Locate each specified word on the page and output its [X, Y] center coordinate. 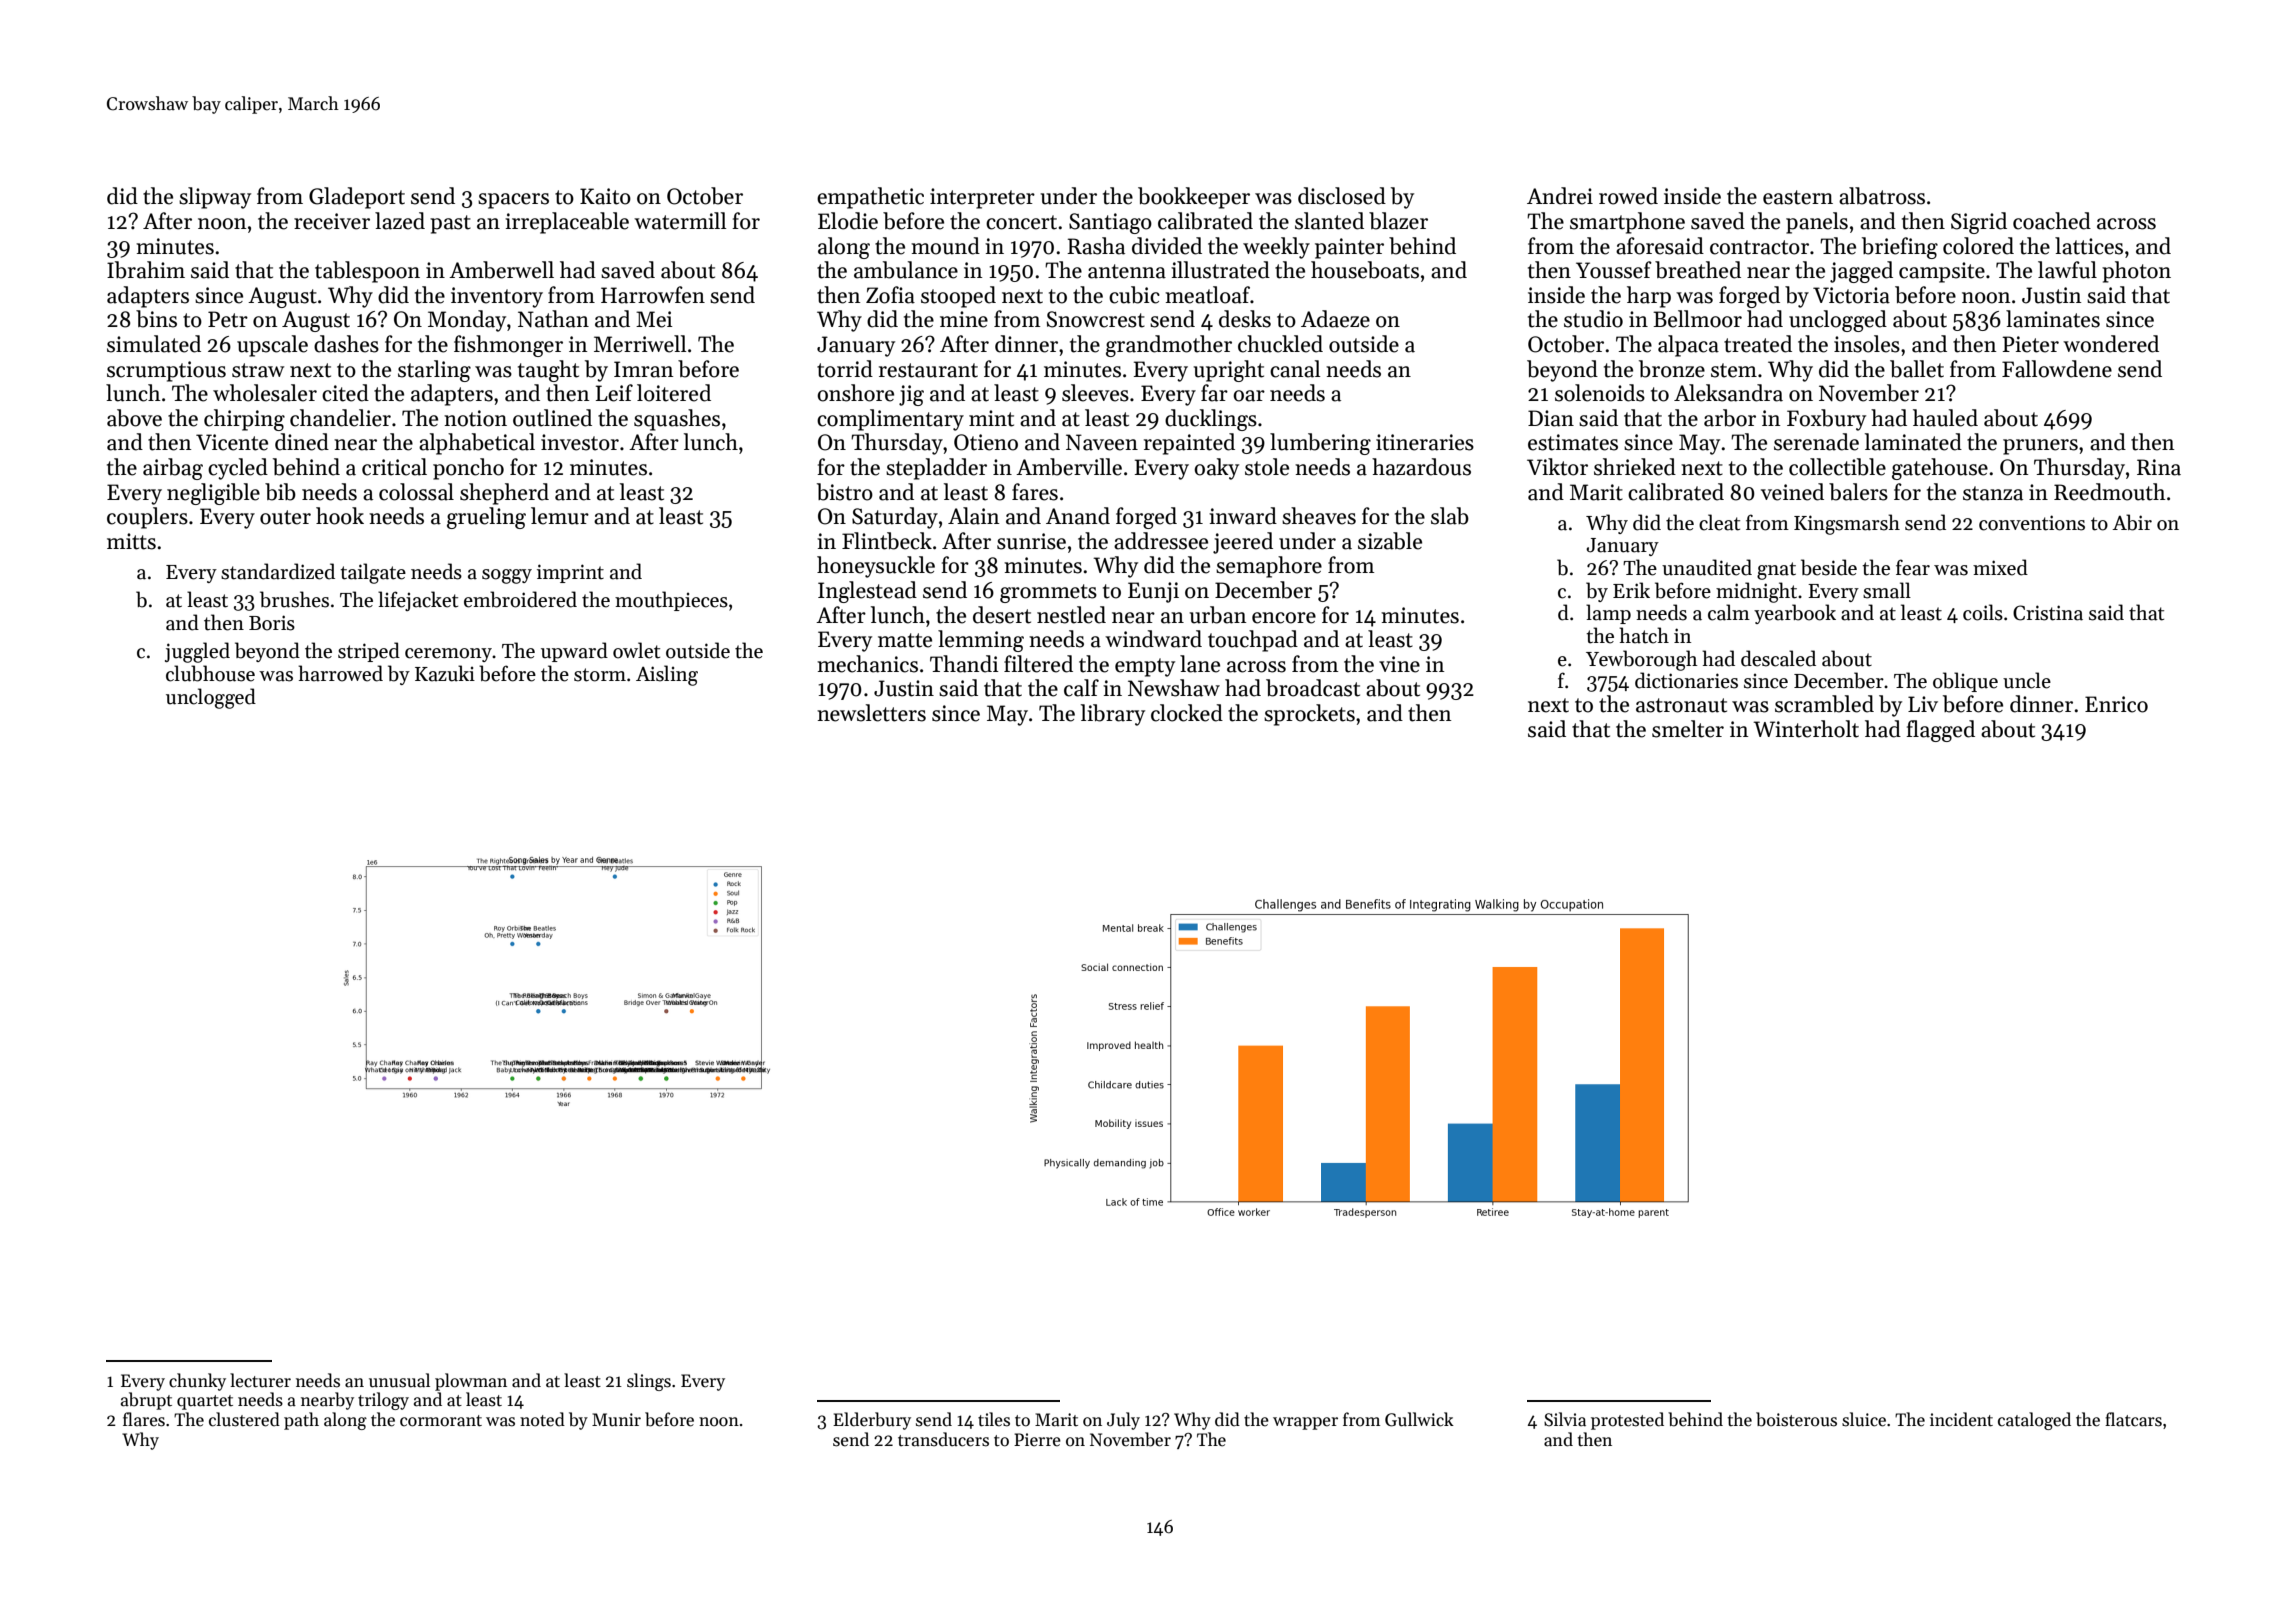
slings [649, 1382]
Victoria [1851, 295]
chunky [197, 1382]
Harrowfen [653, 295]
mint [991, 418]
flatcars [2133, 1419]
